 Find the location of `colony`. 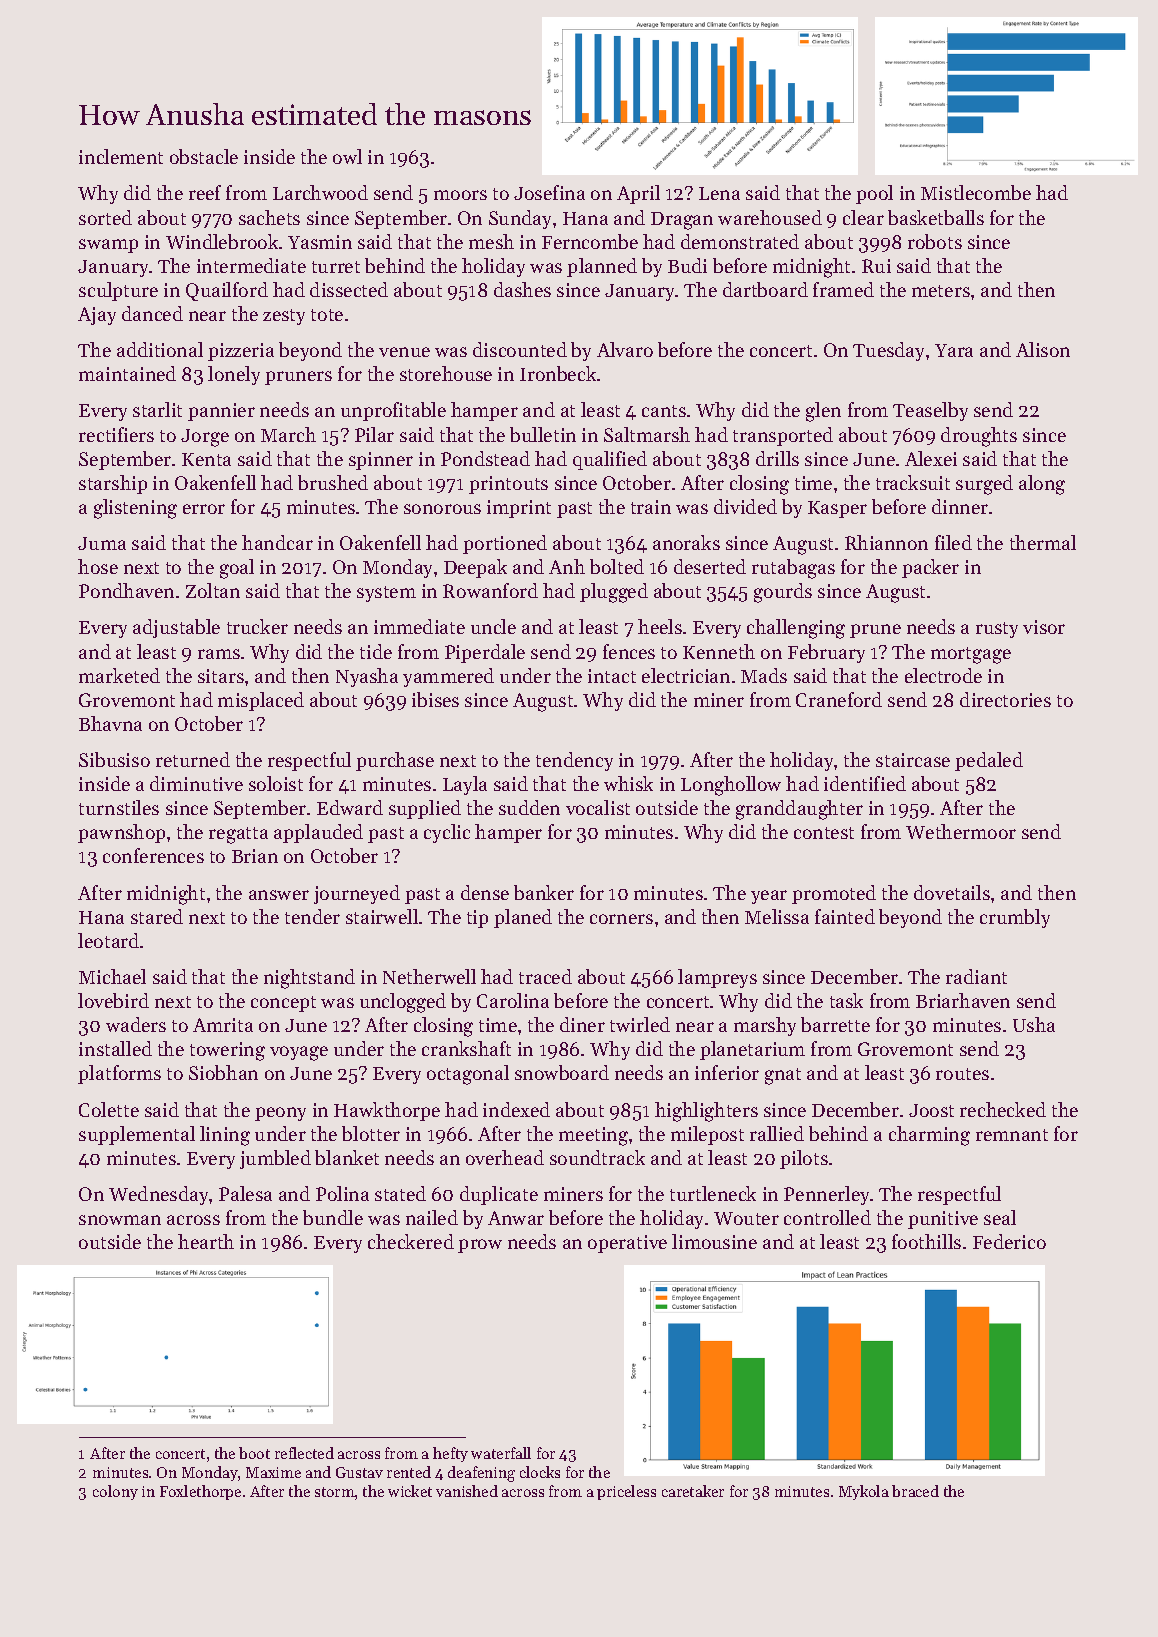

colony is located at coordinates (115, 1492).
